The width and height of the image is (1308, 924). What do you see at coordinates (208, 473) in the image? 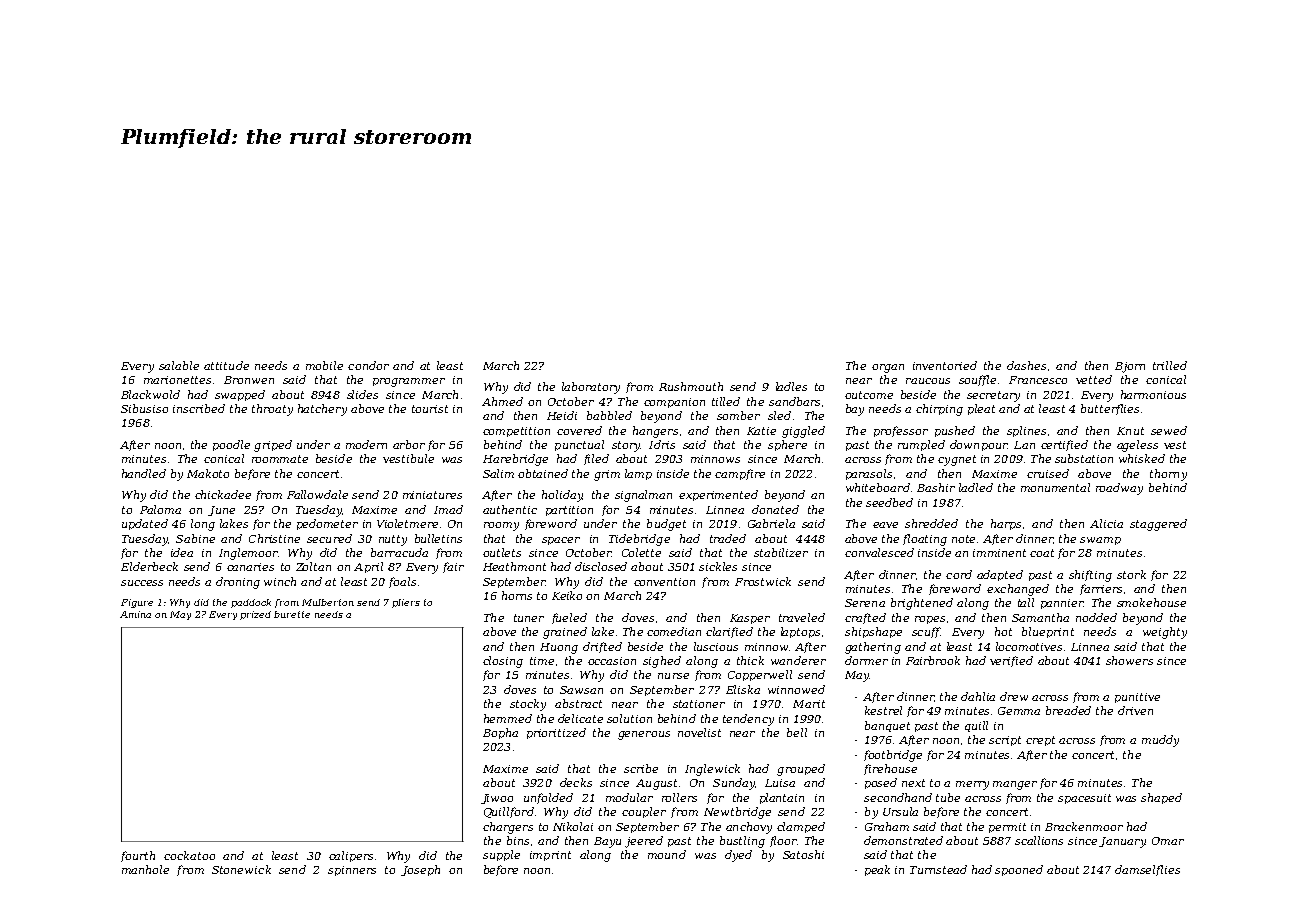
I see `Makoto` at bounding box center [208, 473].
